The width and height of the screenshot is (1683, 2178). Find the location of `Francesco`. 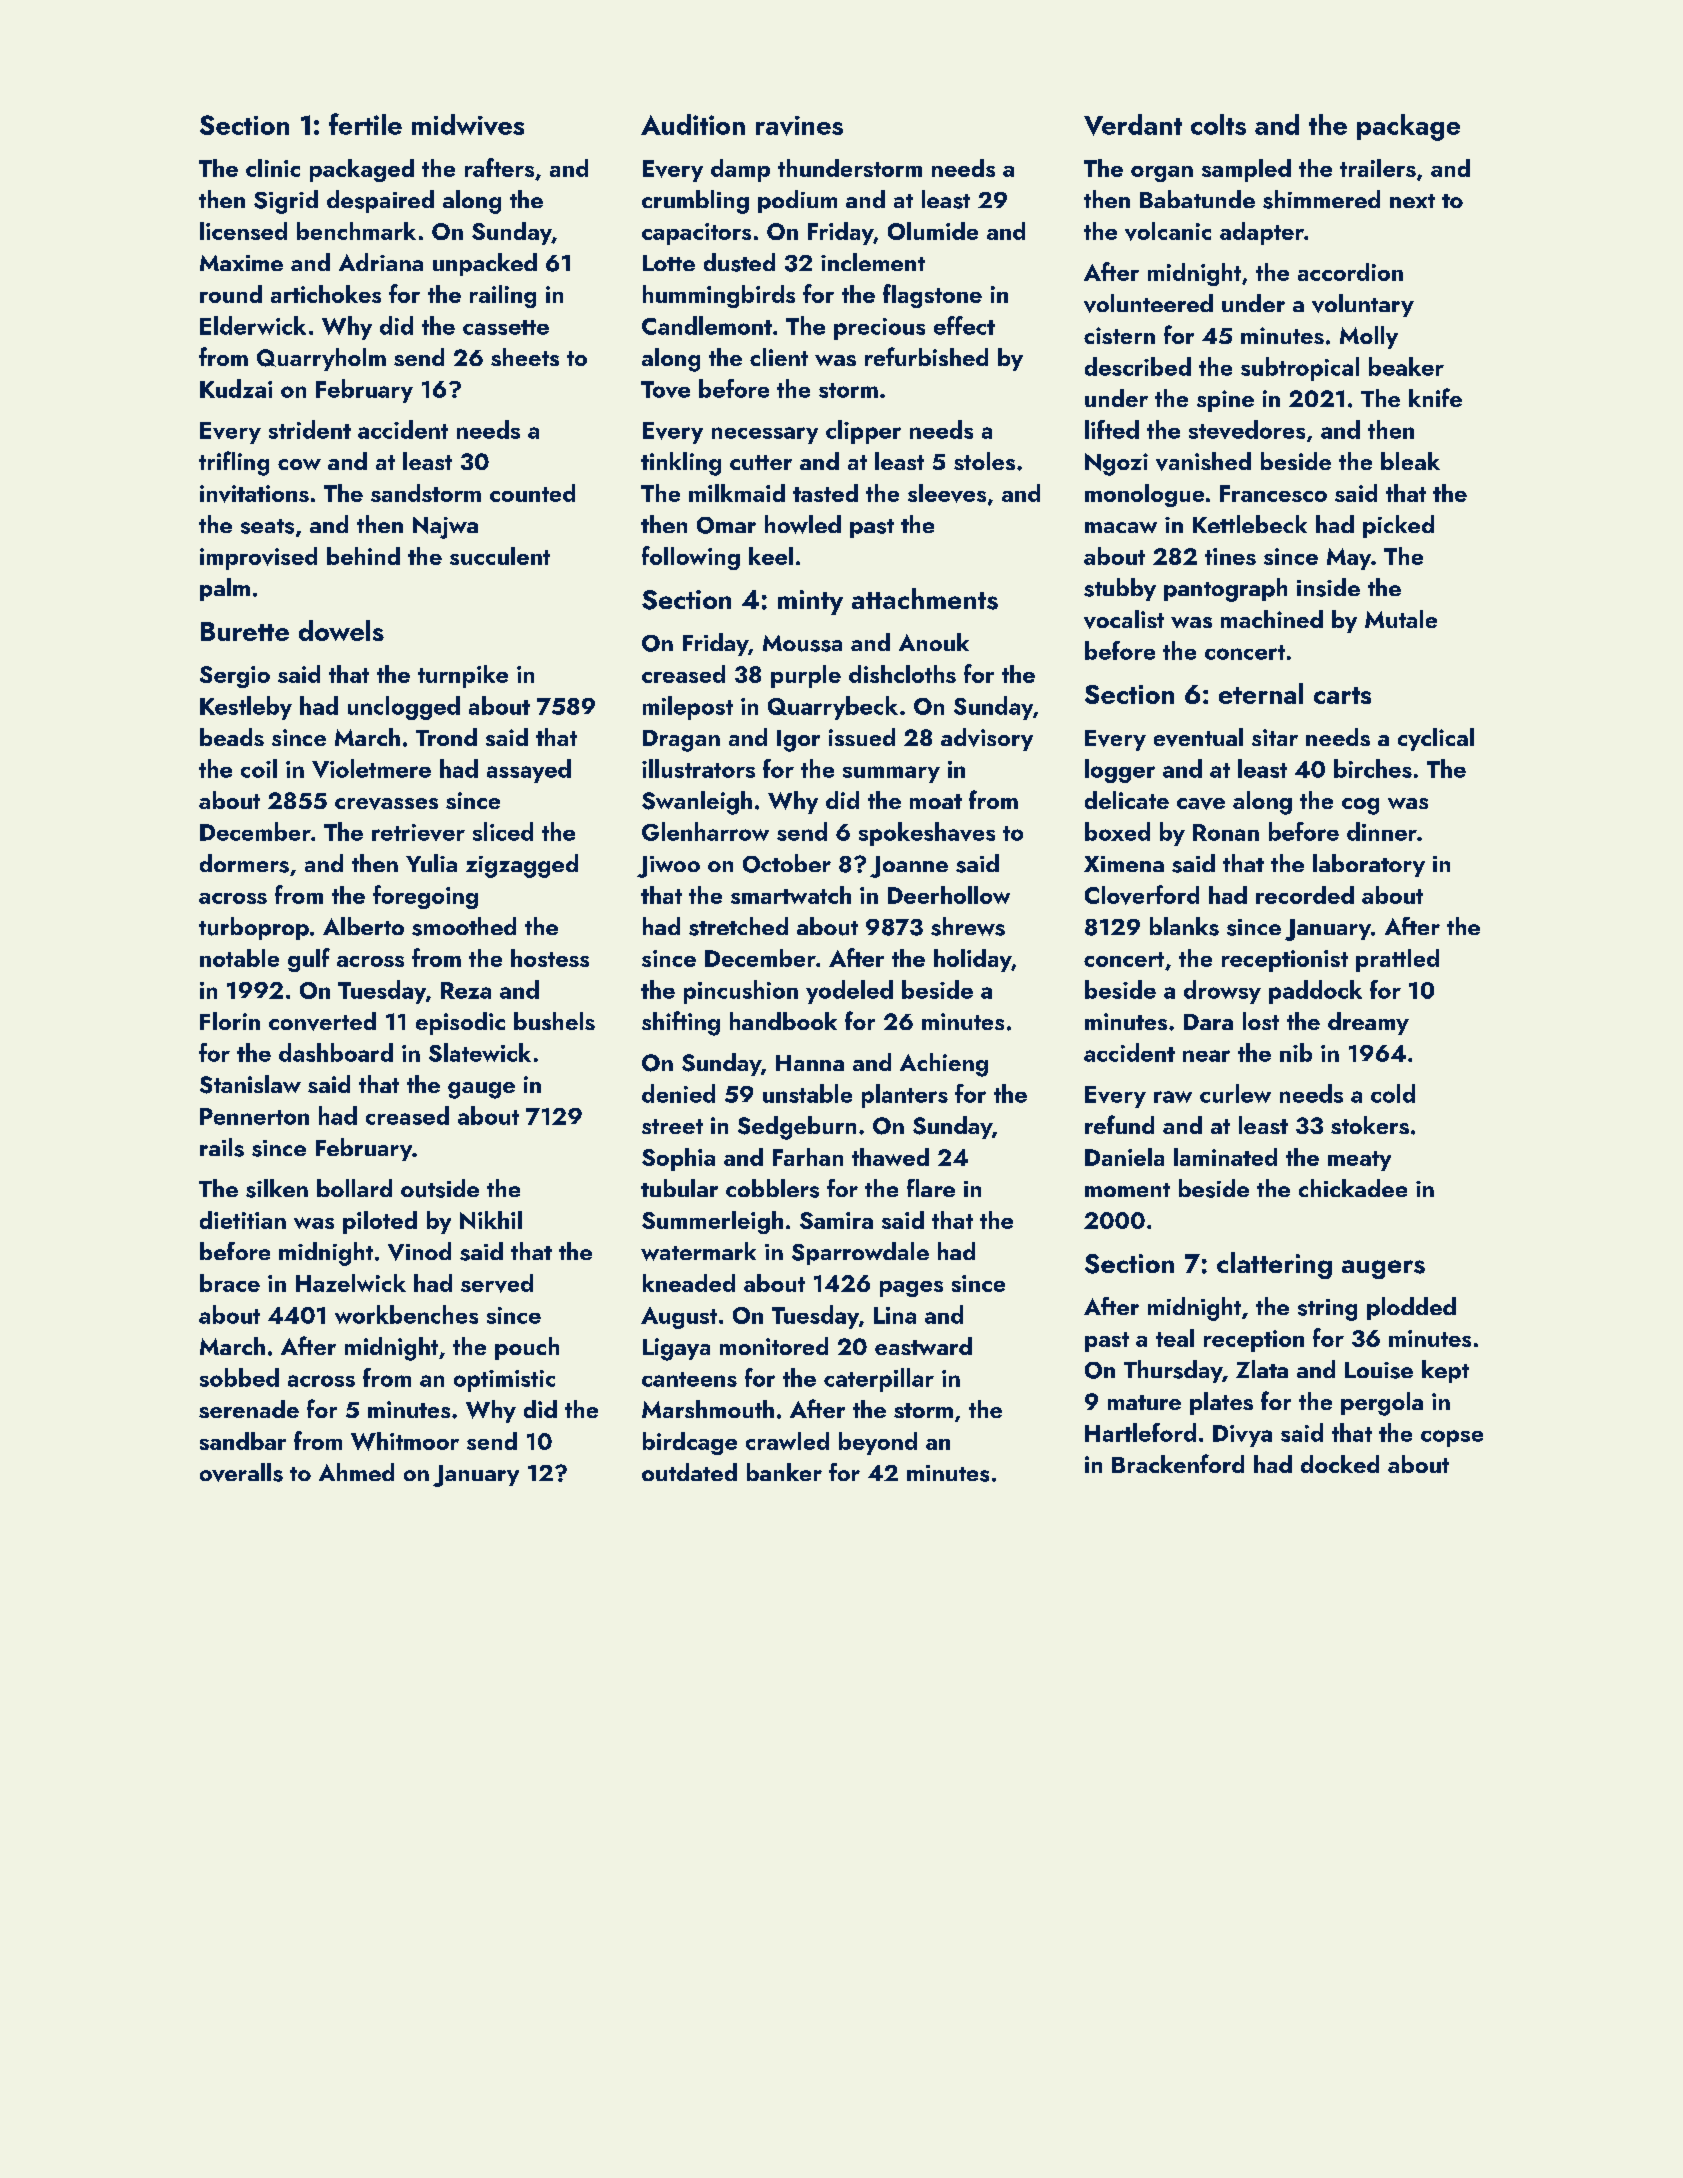

Francesco is located at coordinates (1273, 493).
